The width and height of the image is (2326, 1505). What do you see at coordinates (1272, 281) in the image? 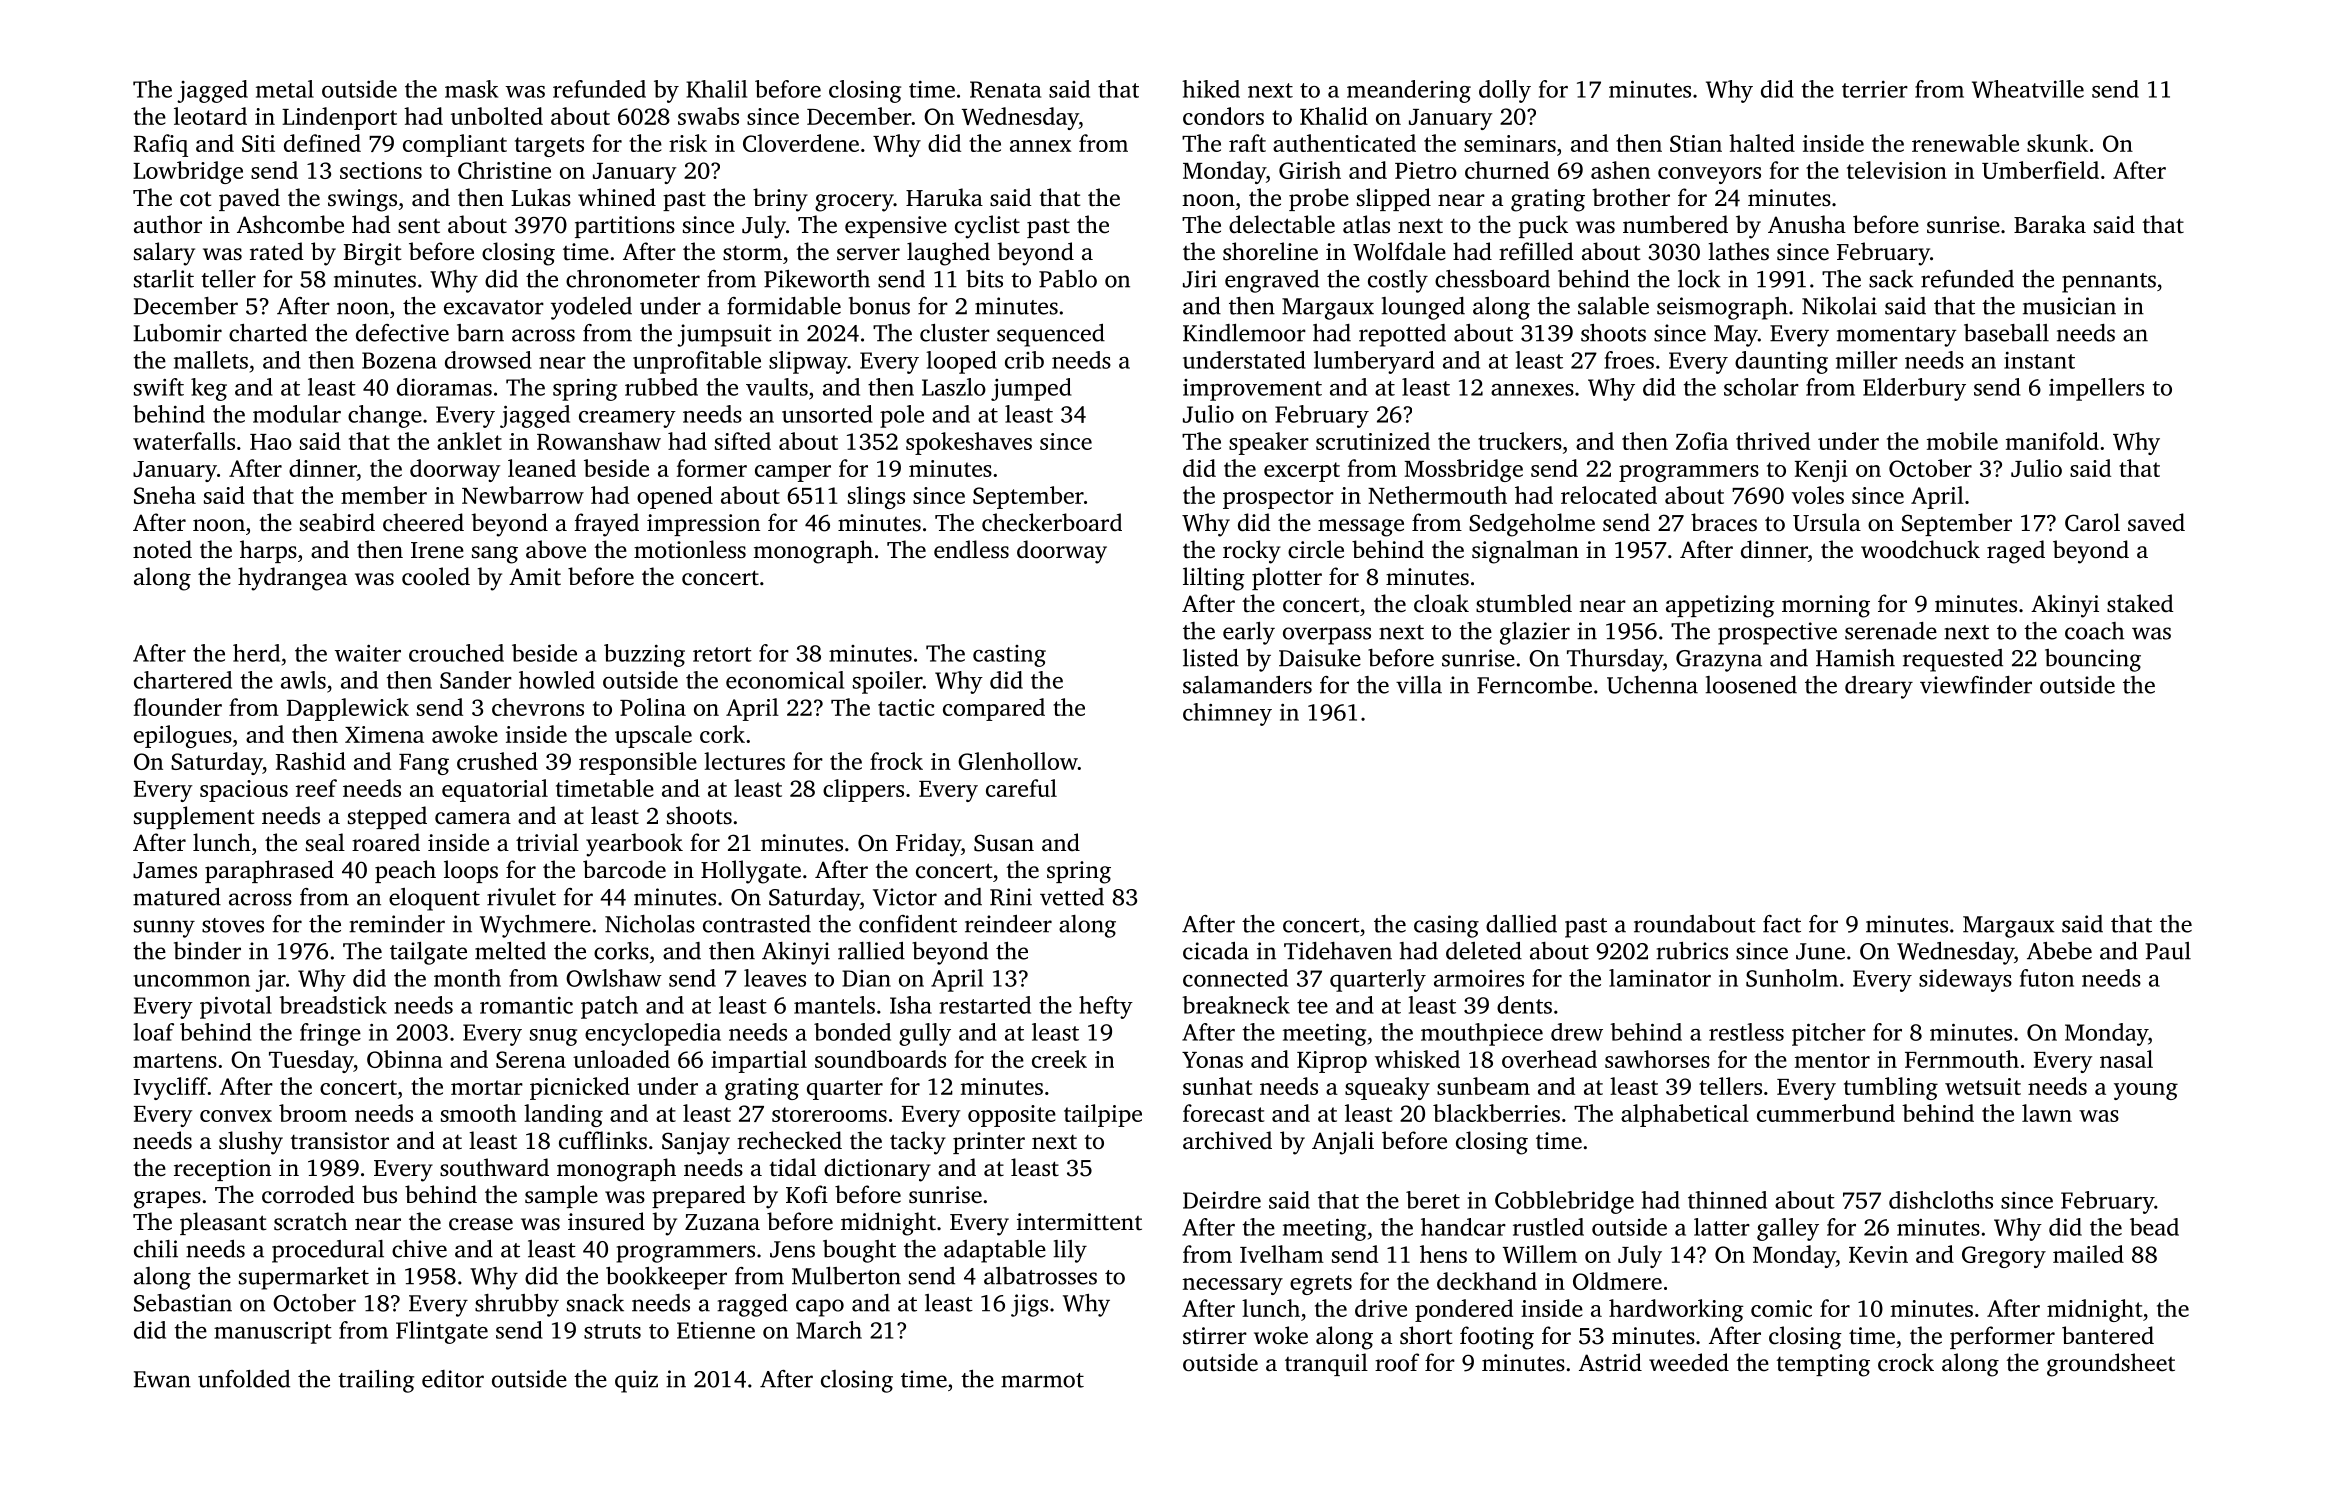
I see `engraved` at bounding box center [1272, 281].
